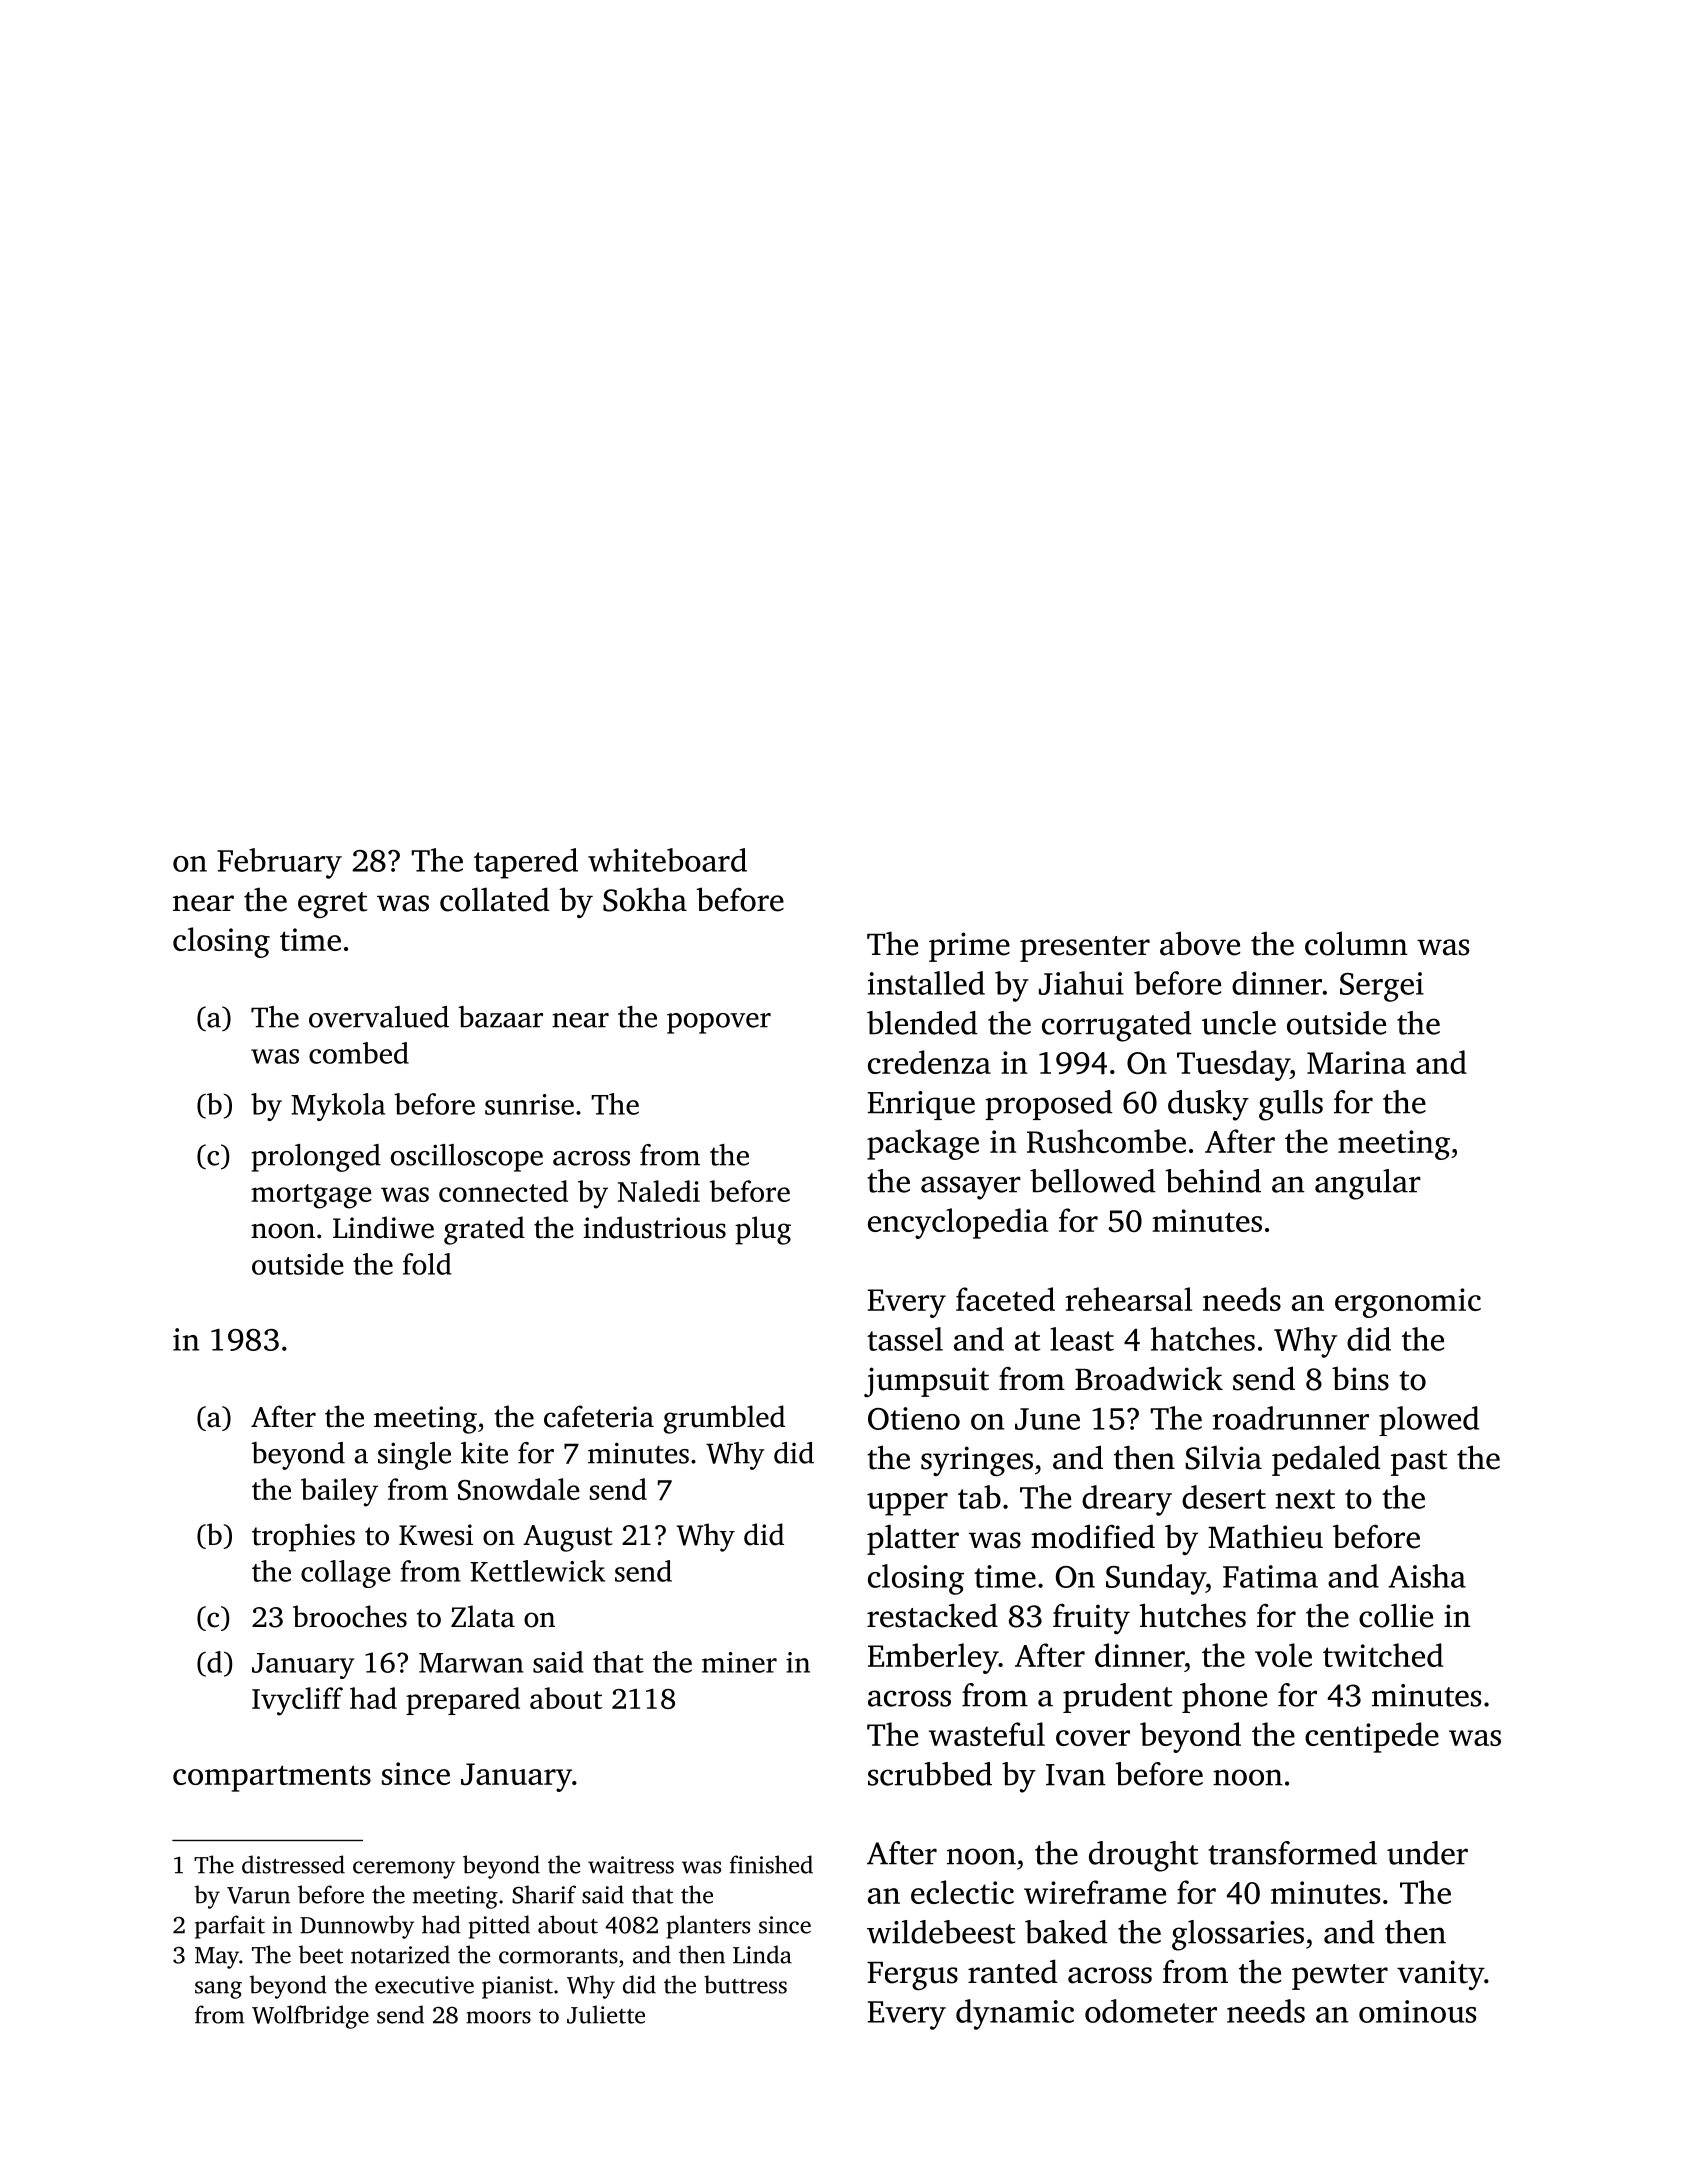 This screenshot has width=1683, height=2178. I want to click on Wolfbridge, so click(310, 2017).
